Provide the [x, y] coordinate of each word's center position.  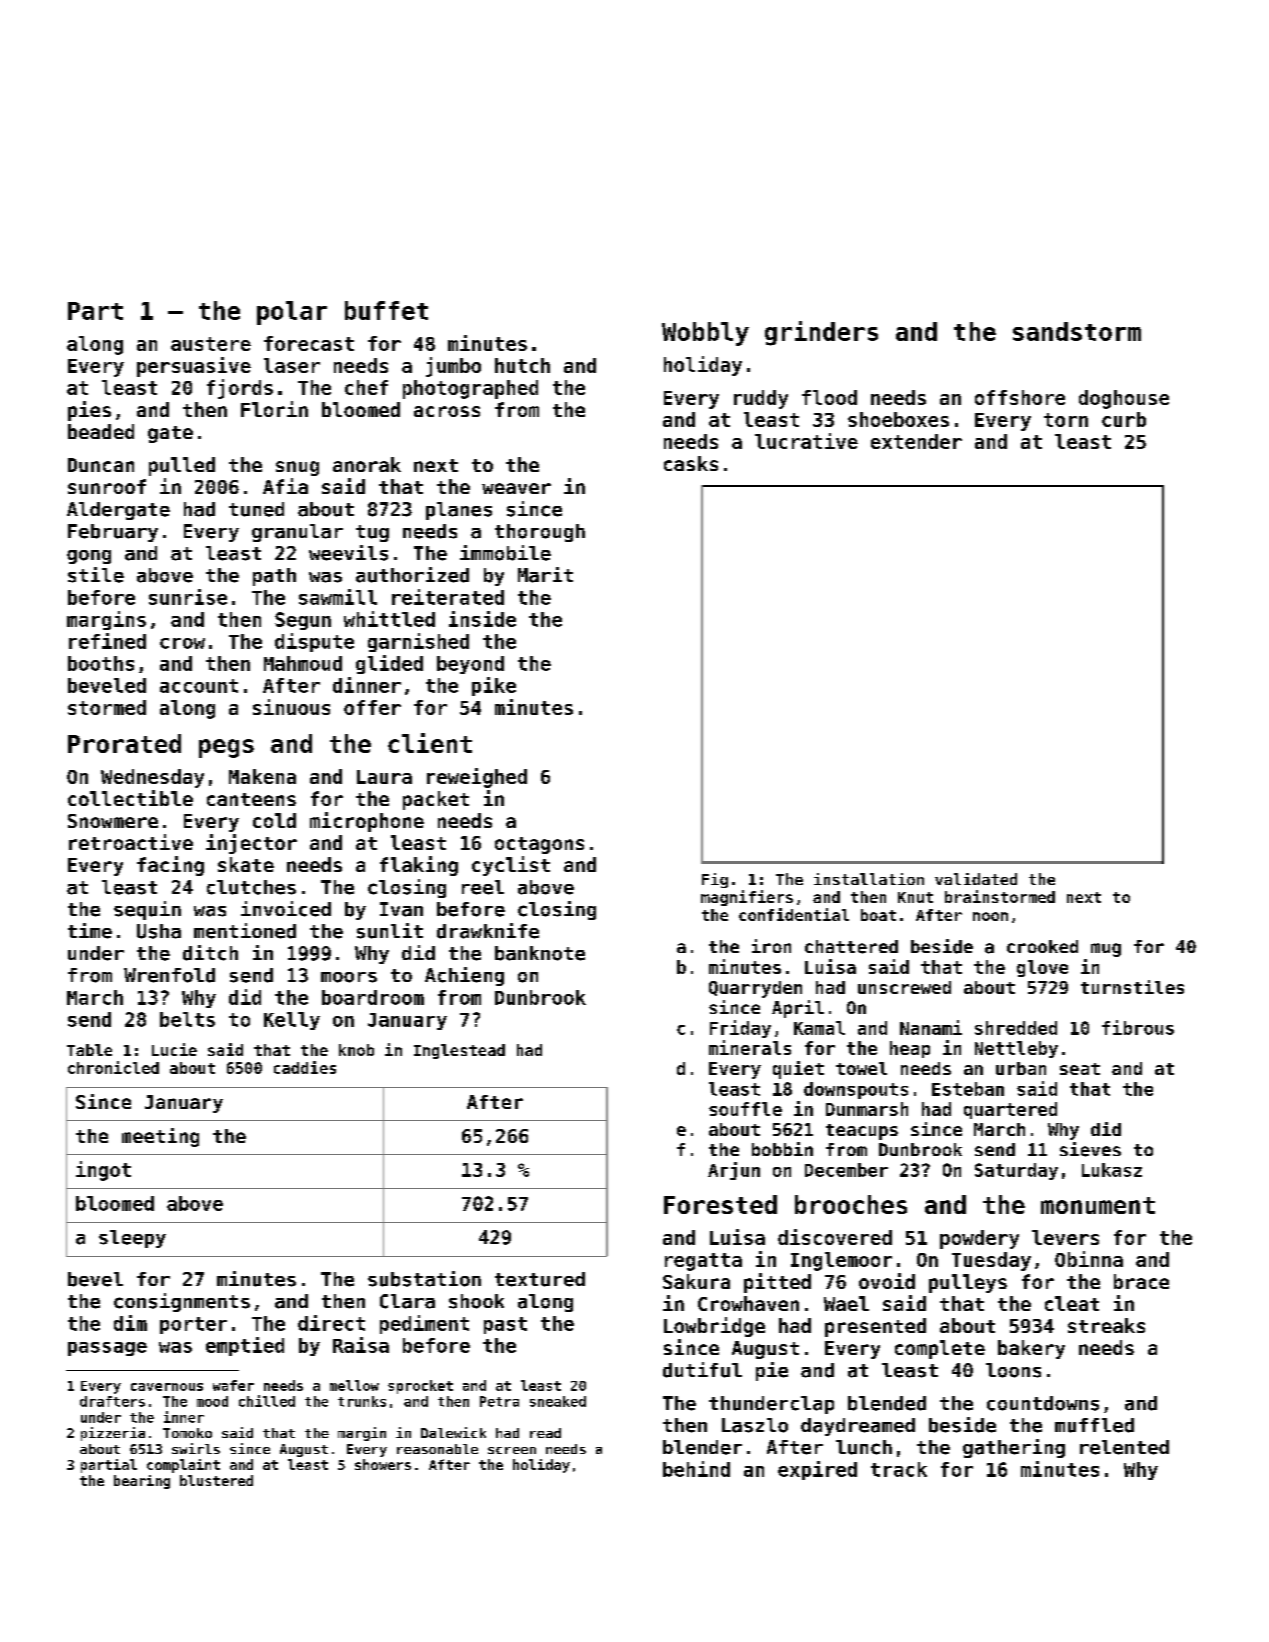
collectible [130, 798]
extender [916, 441]
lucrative [806, 441]
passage [107, 1349]
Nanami [931, 1027]
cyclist [511, 866]
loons [1013, 1370]
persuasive [194, 367]
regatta [703, 1262]
